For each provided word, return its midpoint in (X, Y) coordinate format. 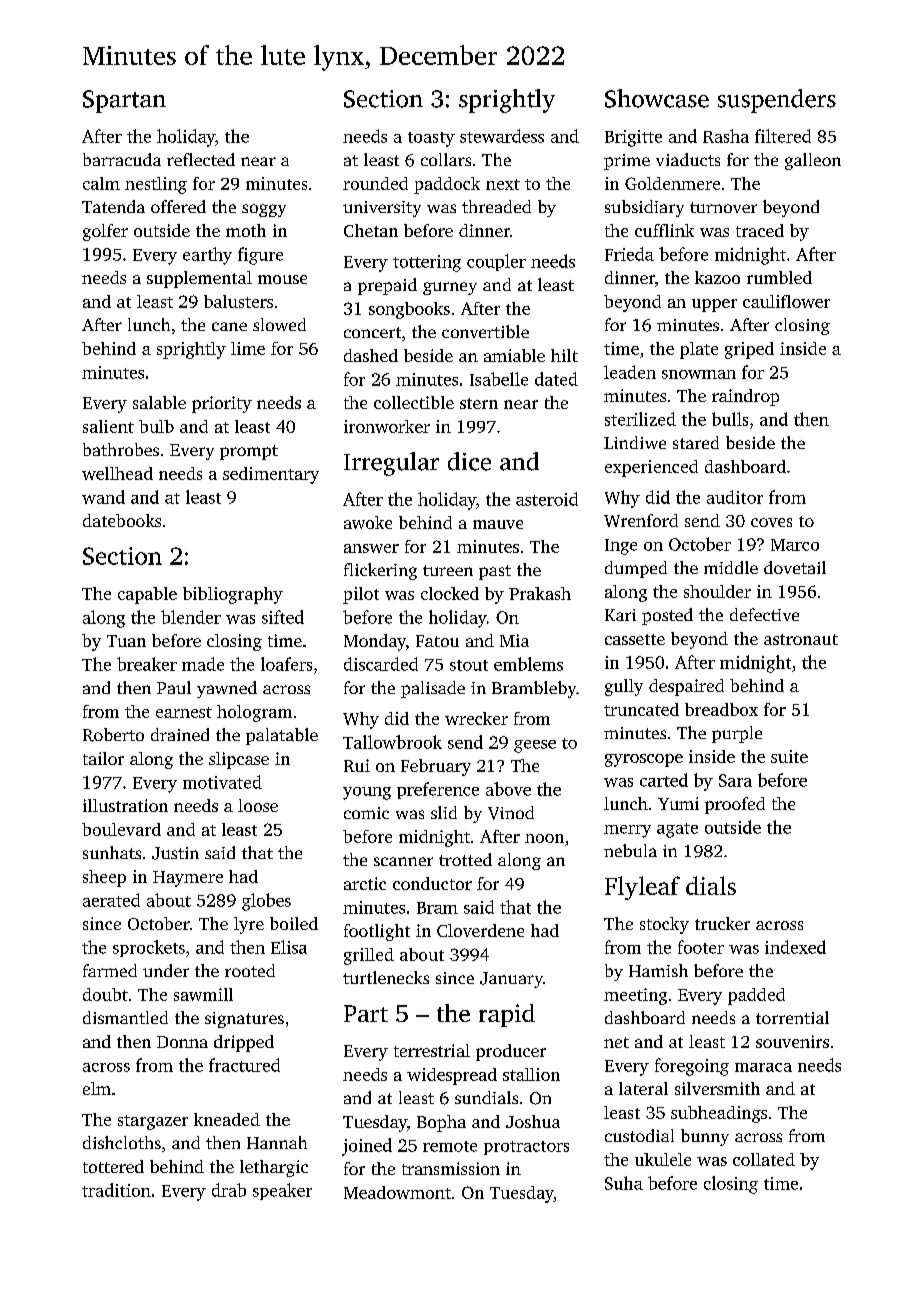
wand (103, 497)
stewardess (502, 136)
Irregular (391, 464)
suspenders (777, 101)
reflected (201, 159)
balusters (238, 301)
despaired (686, 687)
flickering (380, 571)
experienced (651, 468)
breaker (147, 664)
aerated (111, 900)
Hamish (658, 970)
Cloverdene (480, 930)
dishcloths (122, 1142)
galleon (813, 161)
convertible (485, 331)
